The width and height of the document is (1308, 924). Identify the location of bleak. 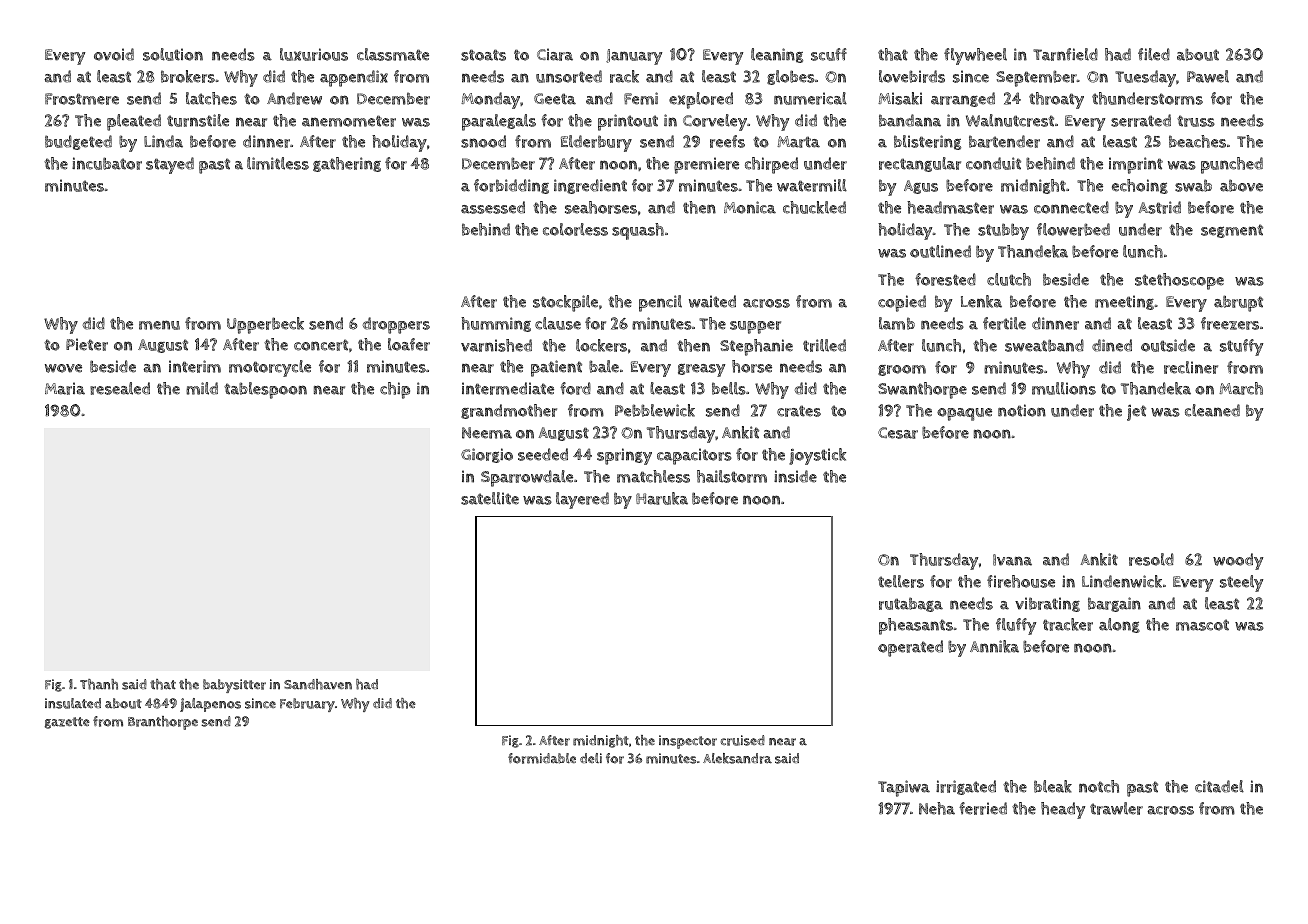
(1053, 786).
